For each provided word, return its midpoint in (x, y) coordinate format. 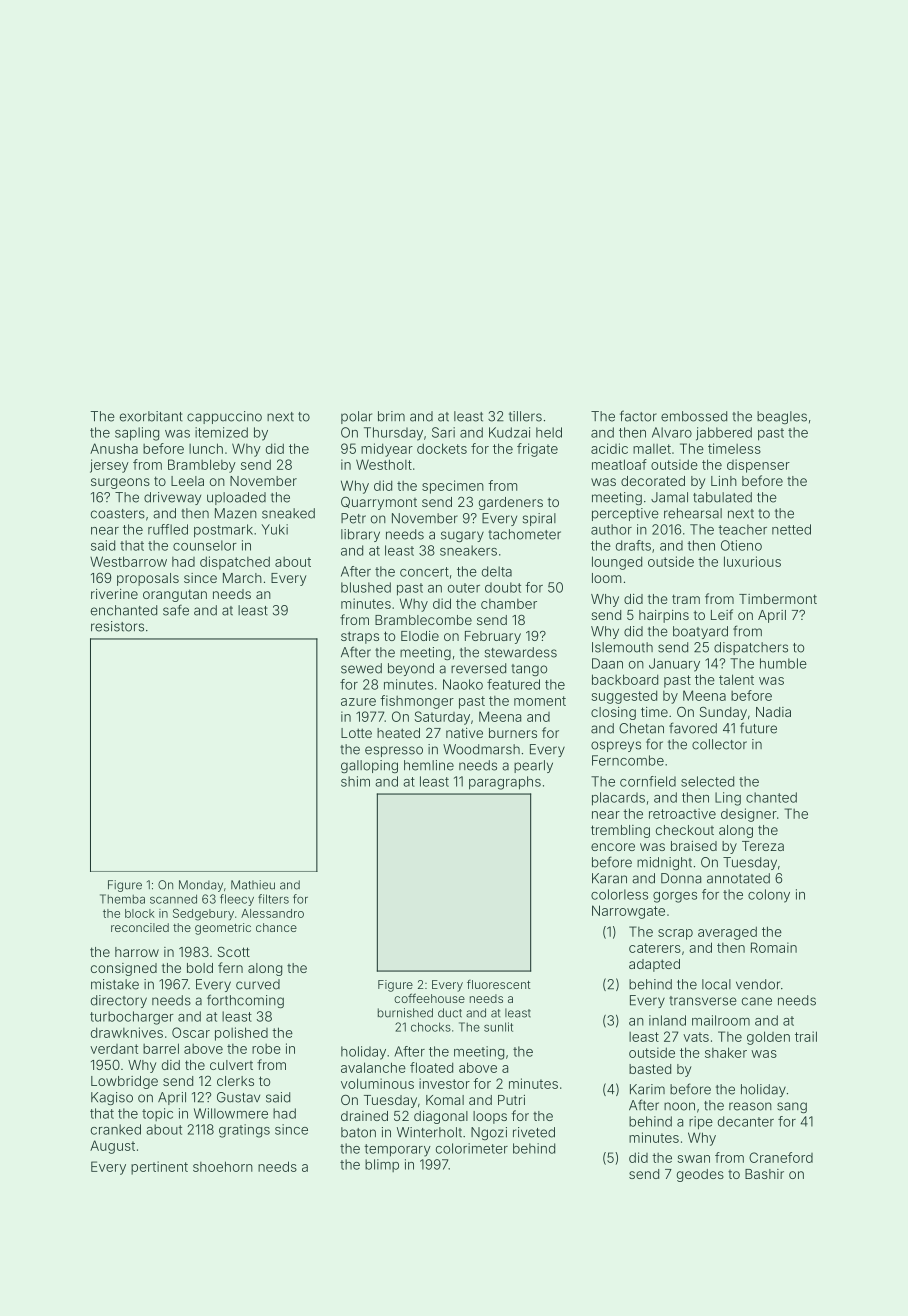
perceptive (625, 514)
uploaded (236, 498)
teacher (742, 529)
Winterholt (429, 1132)
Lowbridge (124, 1082)
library (360, 535)
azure (358, 702)
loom (606, 578)
